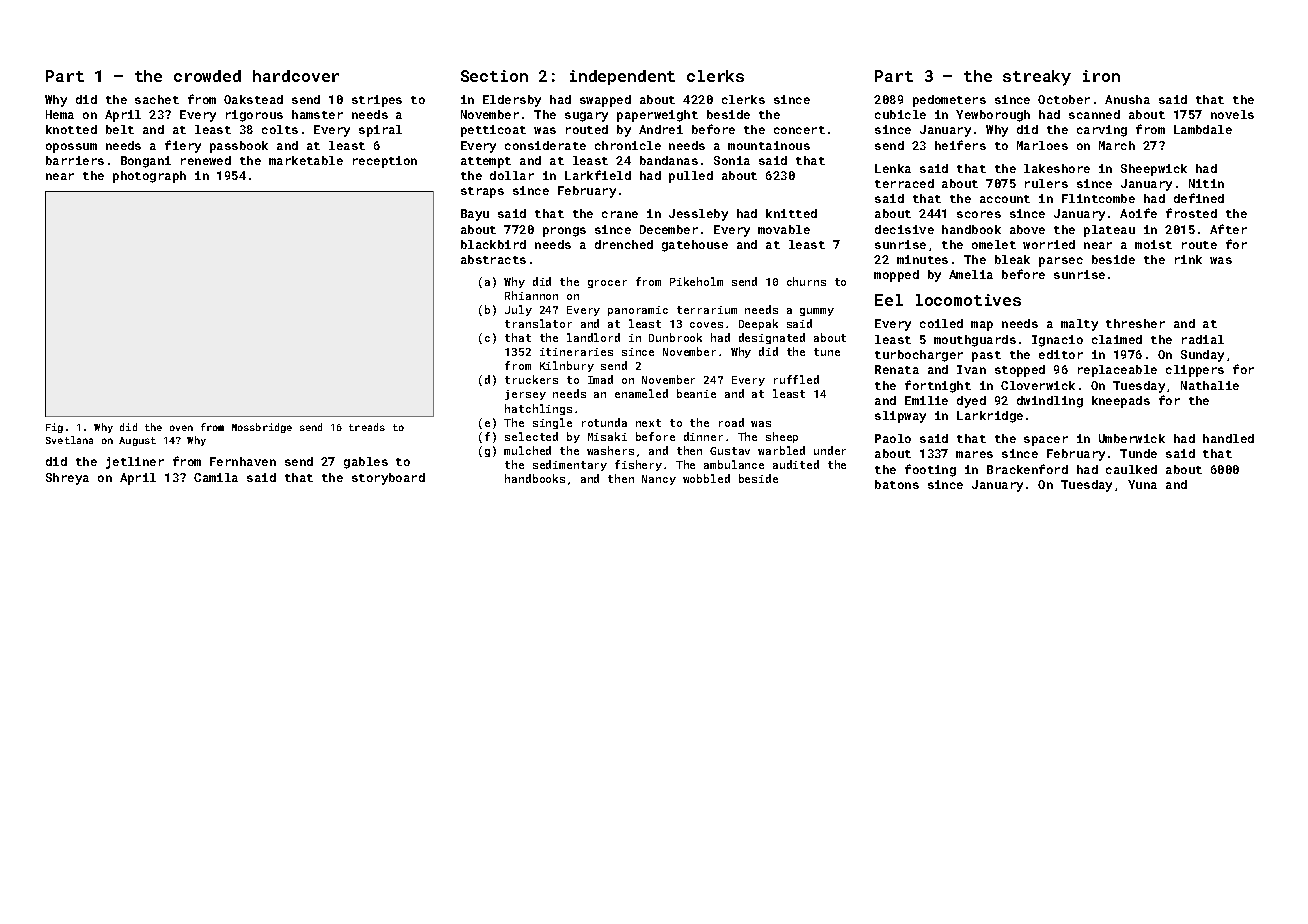 This document has height=924, width=1308. Describe the element at coordinates (1131, 469) in the document. I see `caulked` at that location.
